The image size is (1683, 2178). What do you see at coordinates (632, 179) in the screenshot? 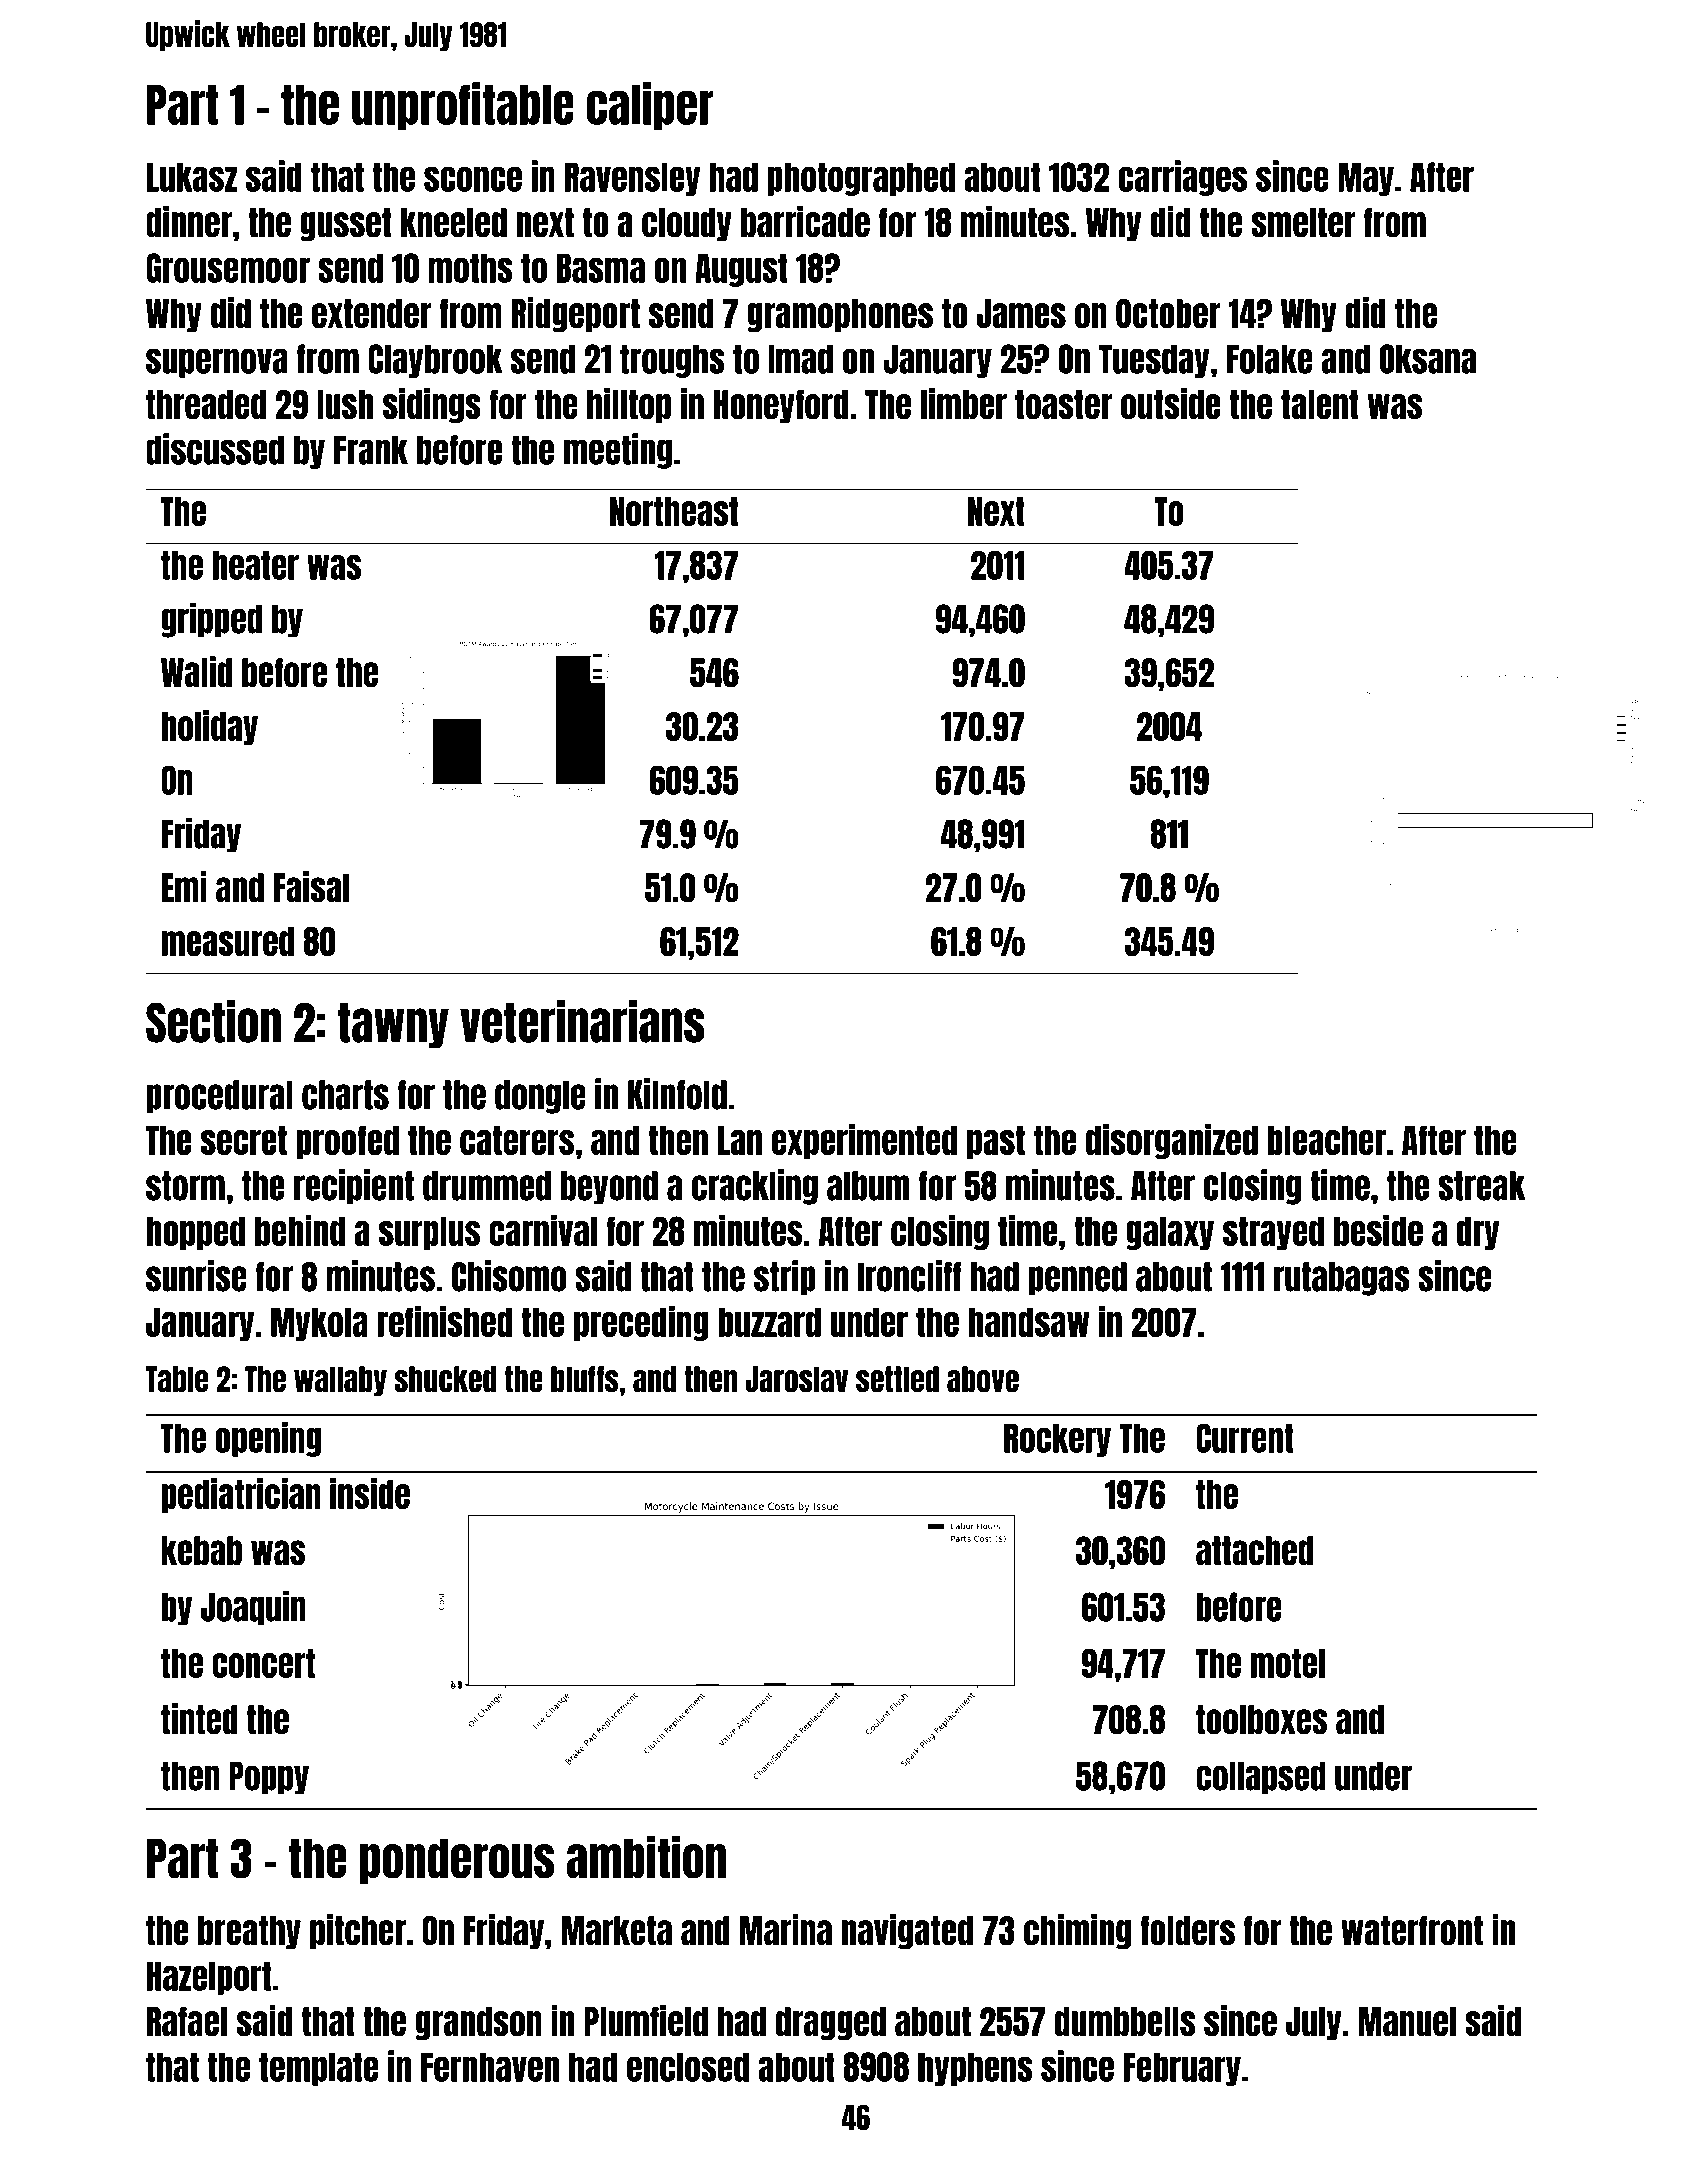
I see `Ravensley` at bounding box center [632, 179].
